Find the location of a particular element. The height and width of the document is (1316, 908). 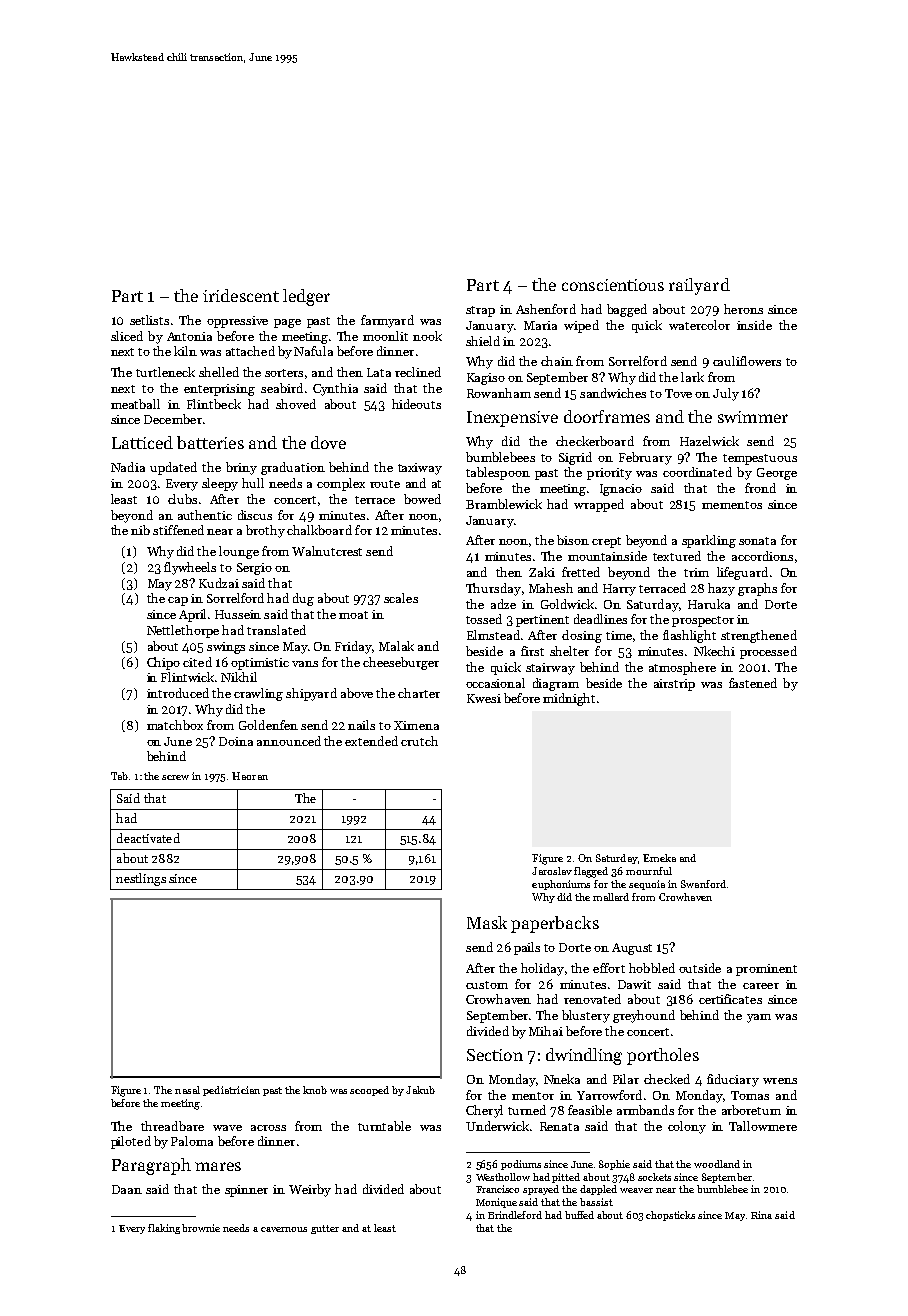

fastened is located at coordinates (753, 683).
